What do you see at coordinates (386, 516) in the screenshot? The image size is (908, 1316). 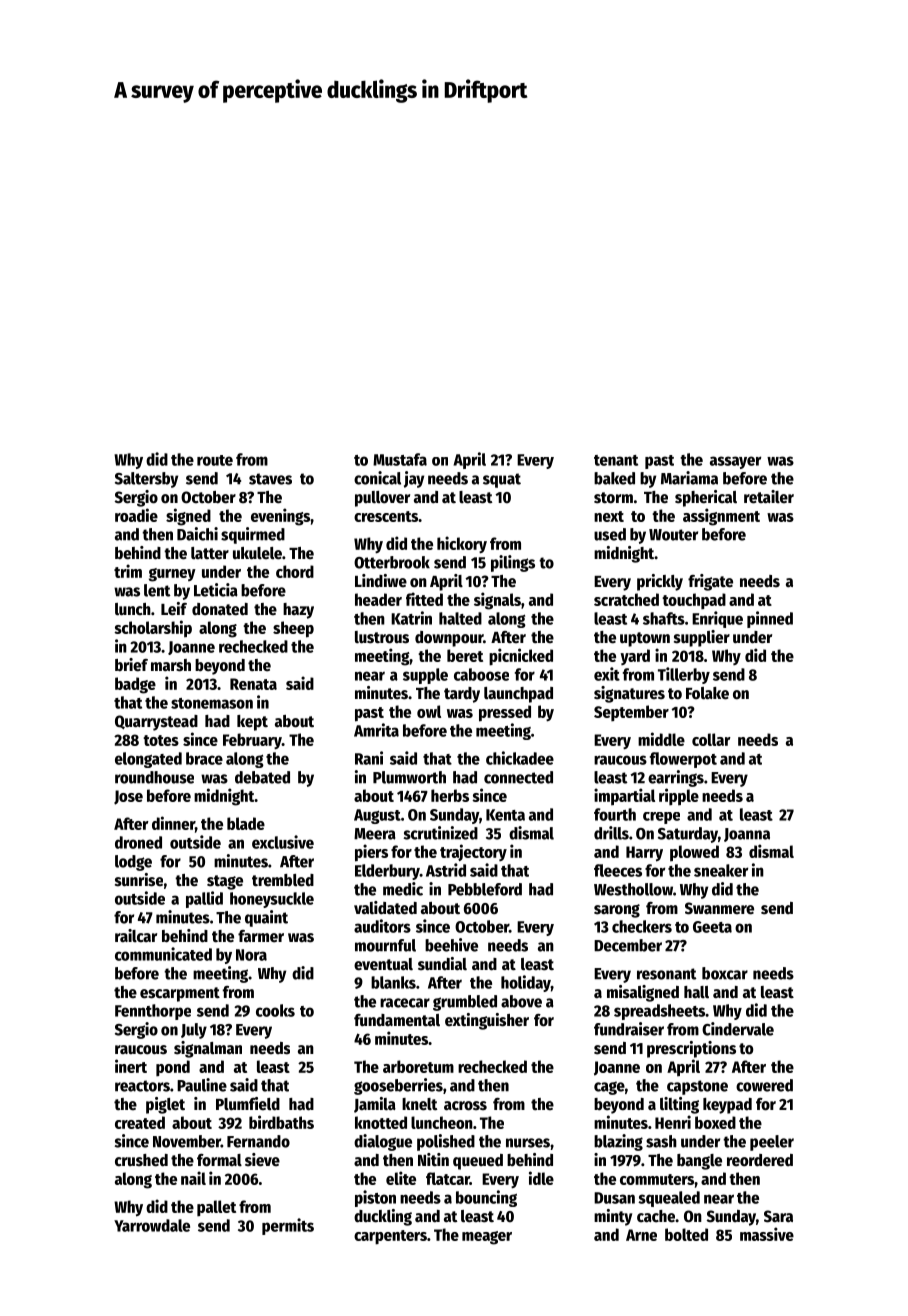 I see `crescents` at bounding box center [386, 516].
